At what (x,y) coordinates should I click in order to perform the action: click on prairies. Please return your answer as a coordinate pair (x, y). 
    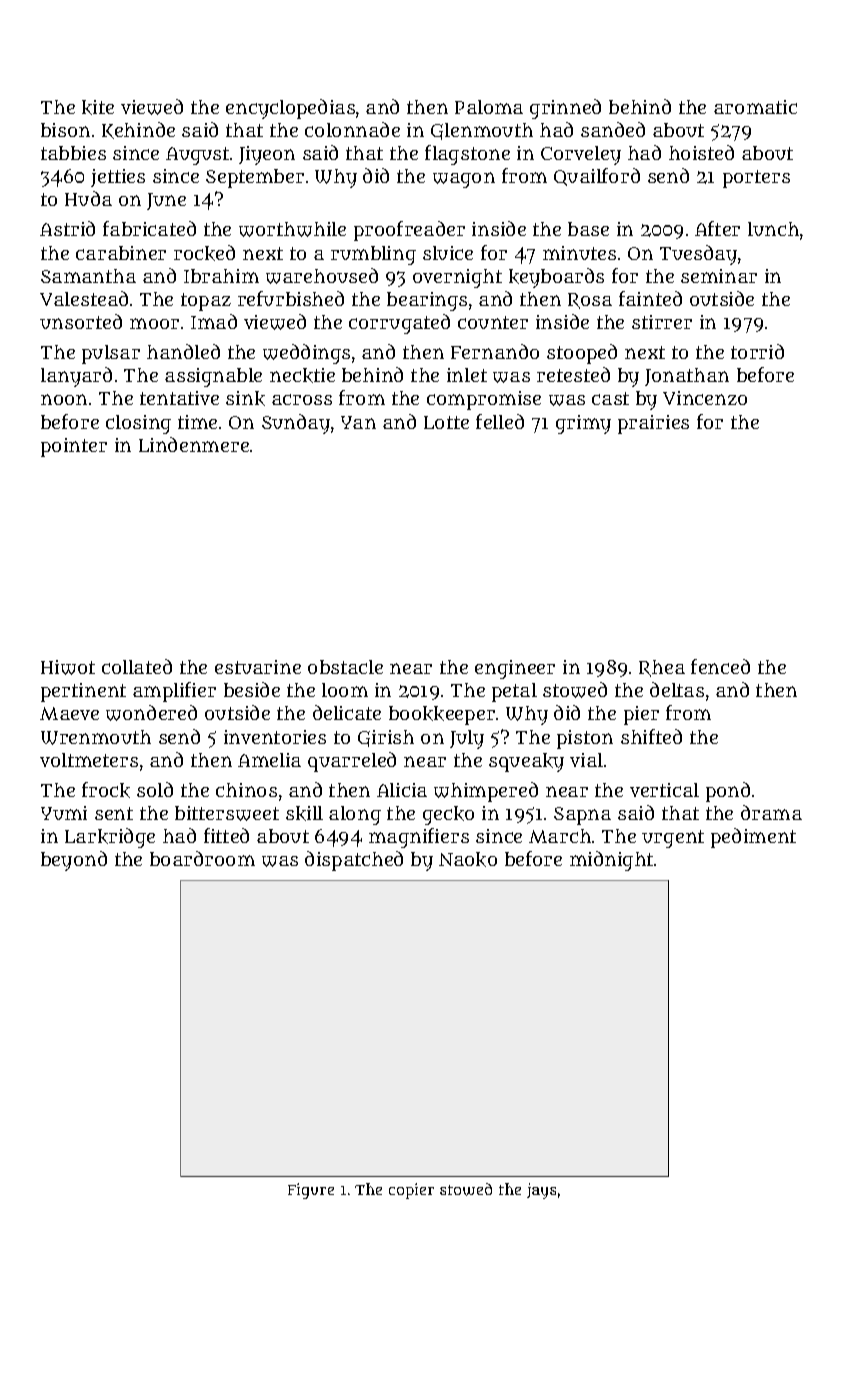
    Looking at the image, I should click on (653, 424).
